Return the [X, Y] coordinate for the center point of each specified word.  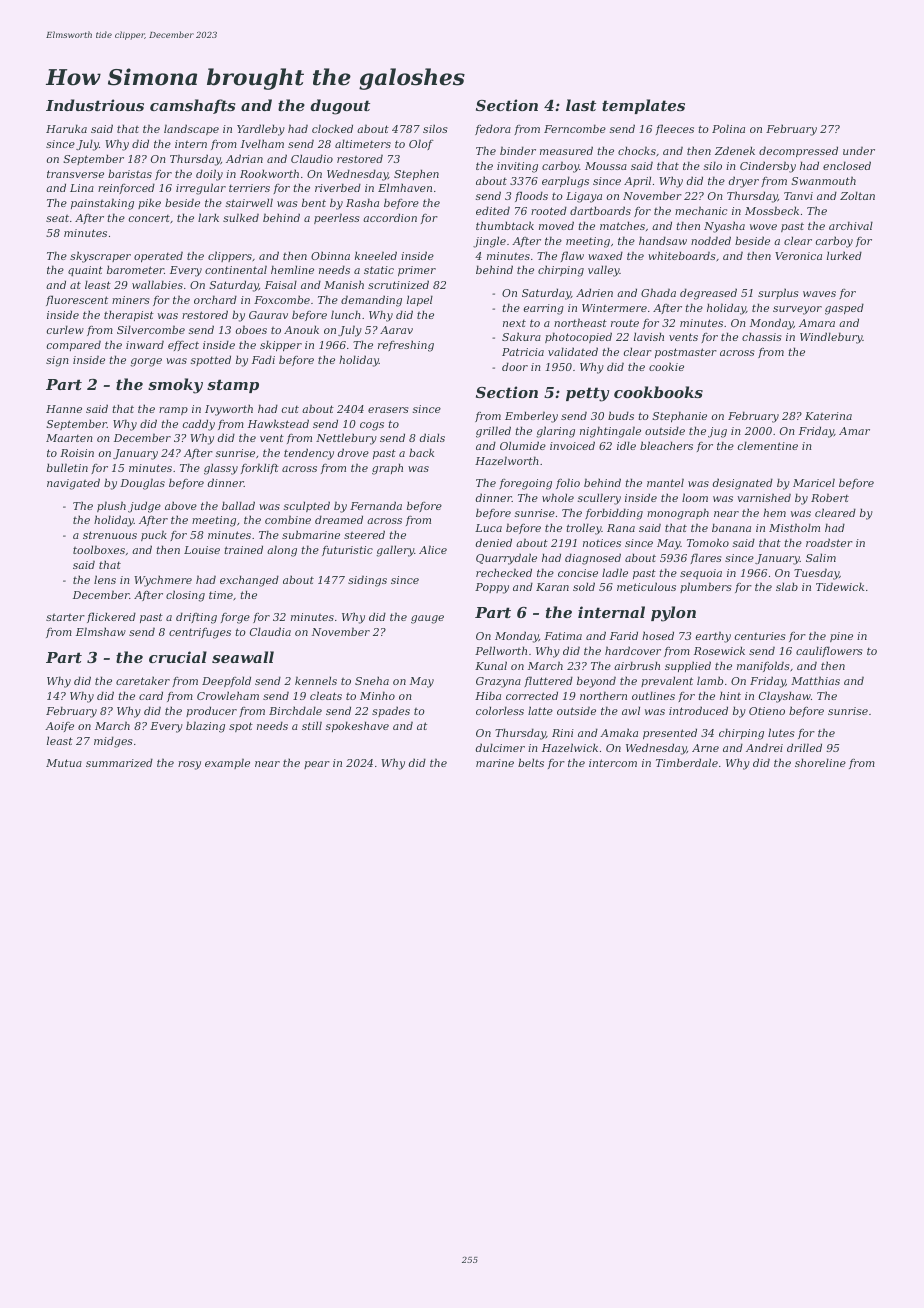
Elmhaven [405, 187]
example [227, 763]
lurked [844, 255]
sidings [367, 581]
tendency [309, 454]
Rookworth [269, 173]
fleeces [675, 129]
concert [149, 218]
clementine [768, 445]
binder [518, 150]
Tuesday [816, 574]
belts [531, 762]
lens [105, 579]
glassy [221, 469]
